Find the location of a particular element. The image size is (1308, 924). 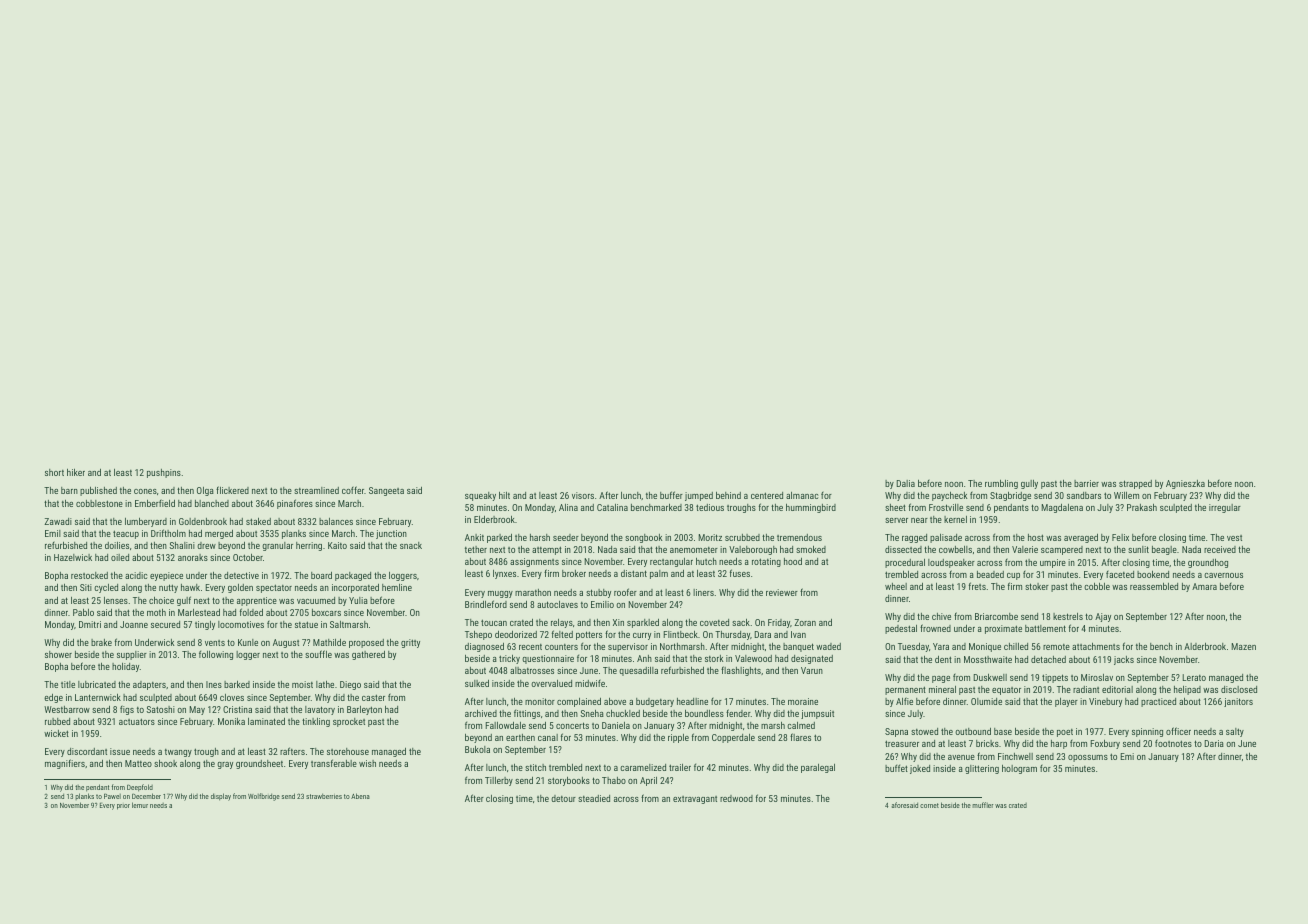

hilt is located at coordinates (504, 495).
